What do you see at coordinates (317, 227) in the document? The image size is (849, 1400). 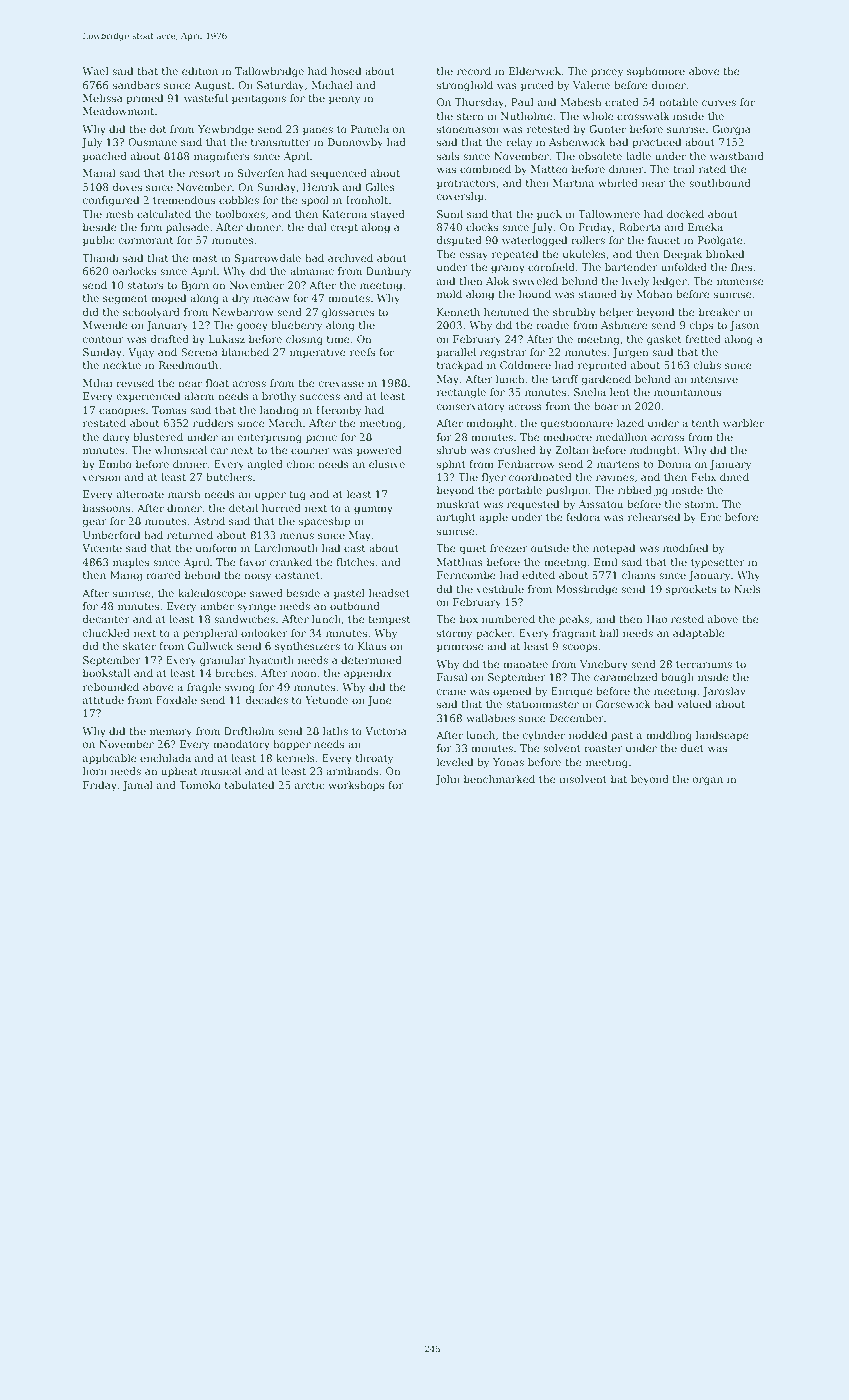 I see `dial` at bounding box center [317, 227].
